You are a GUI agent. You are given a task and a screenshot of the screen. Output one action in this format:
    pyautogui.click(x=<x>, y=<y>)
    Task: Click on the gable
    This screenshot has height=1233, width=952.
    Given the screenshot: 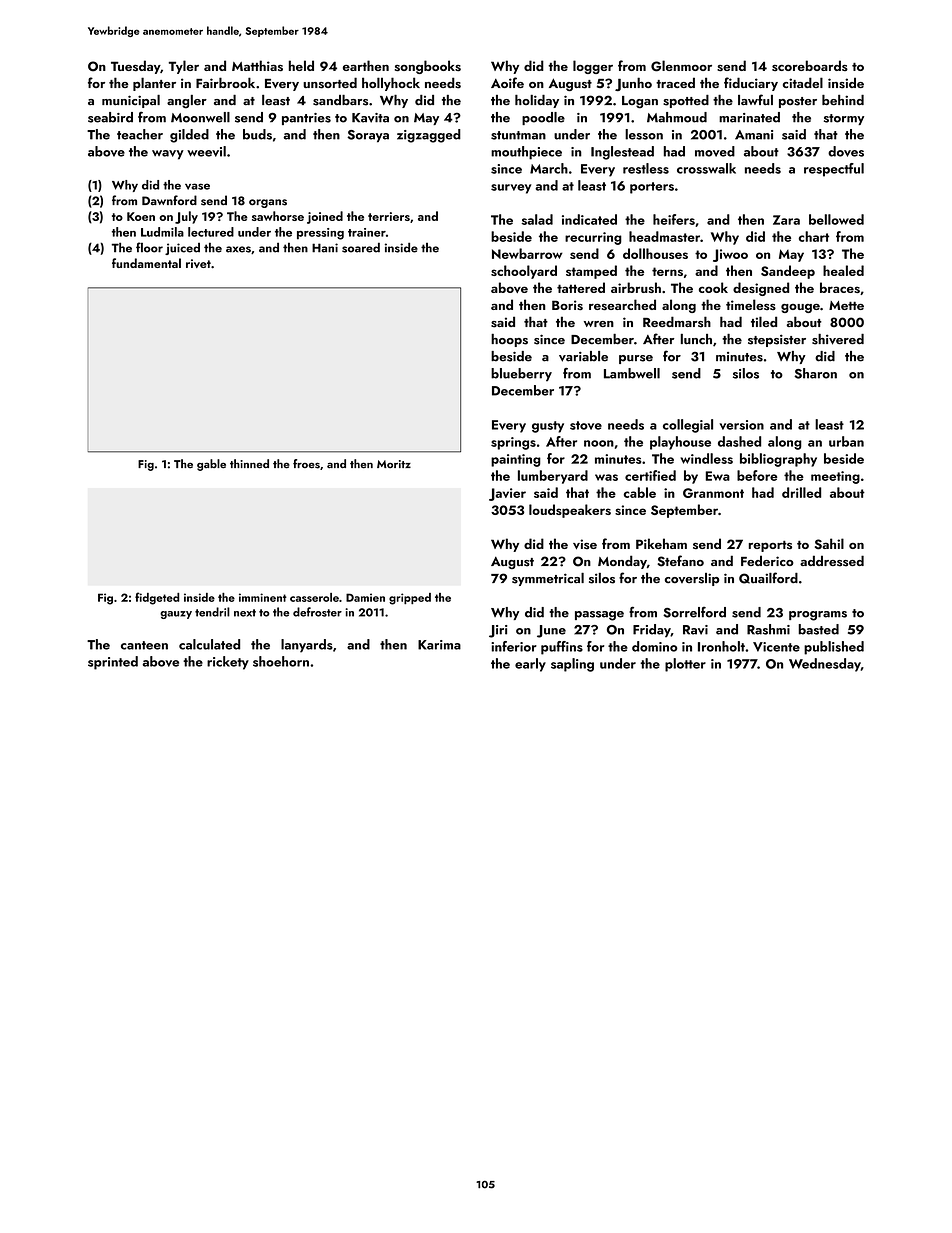 What is the action you would take?
    pyautogui.click(x=211, y=465)
